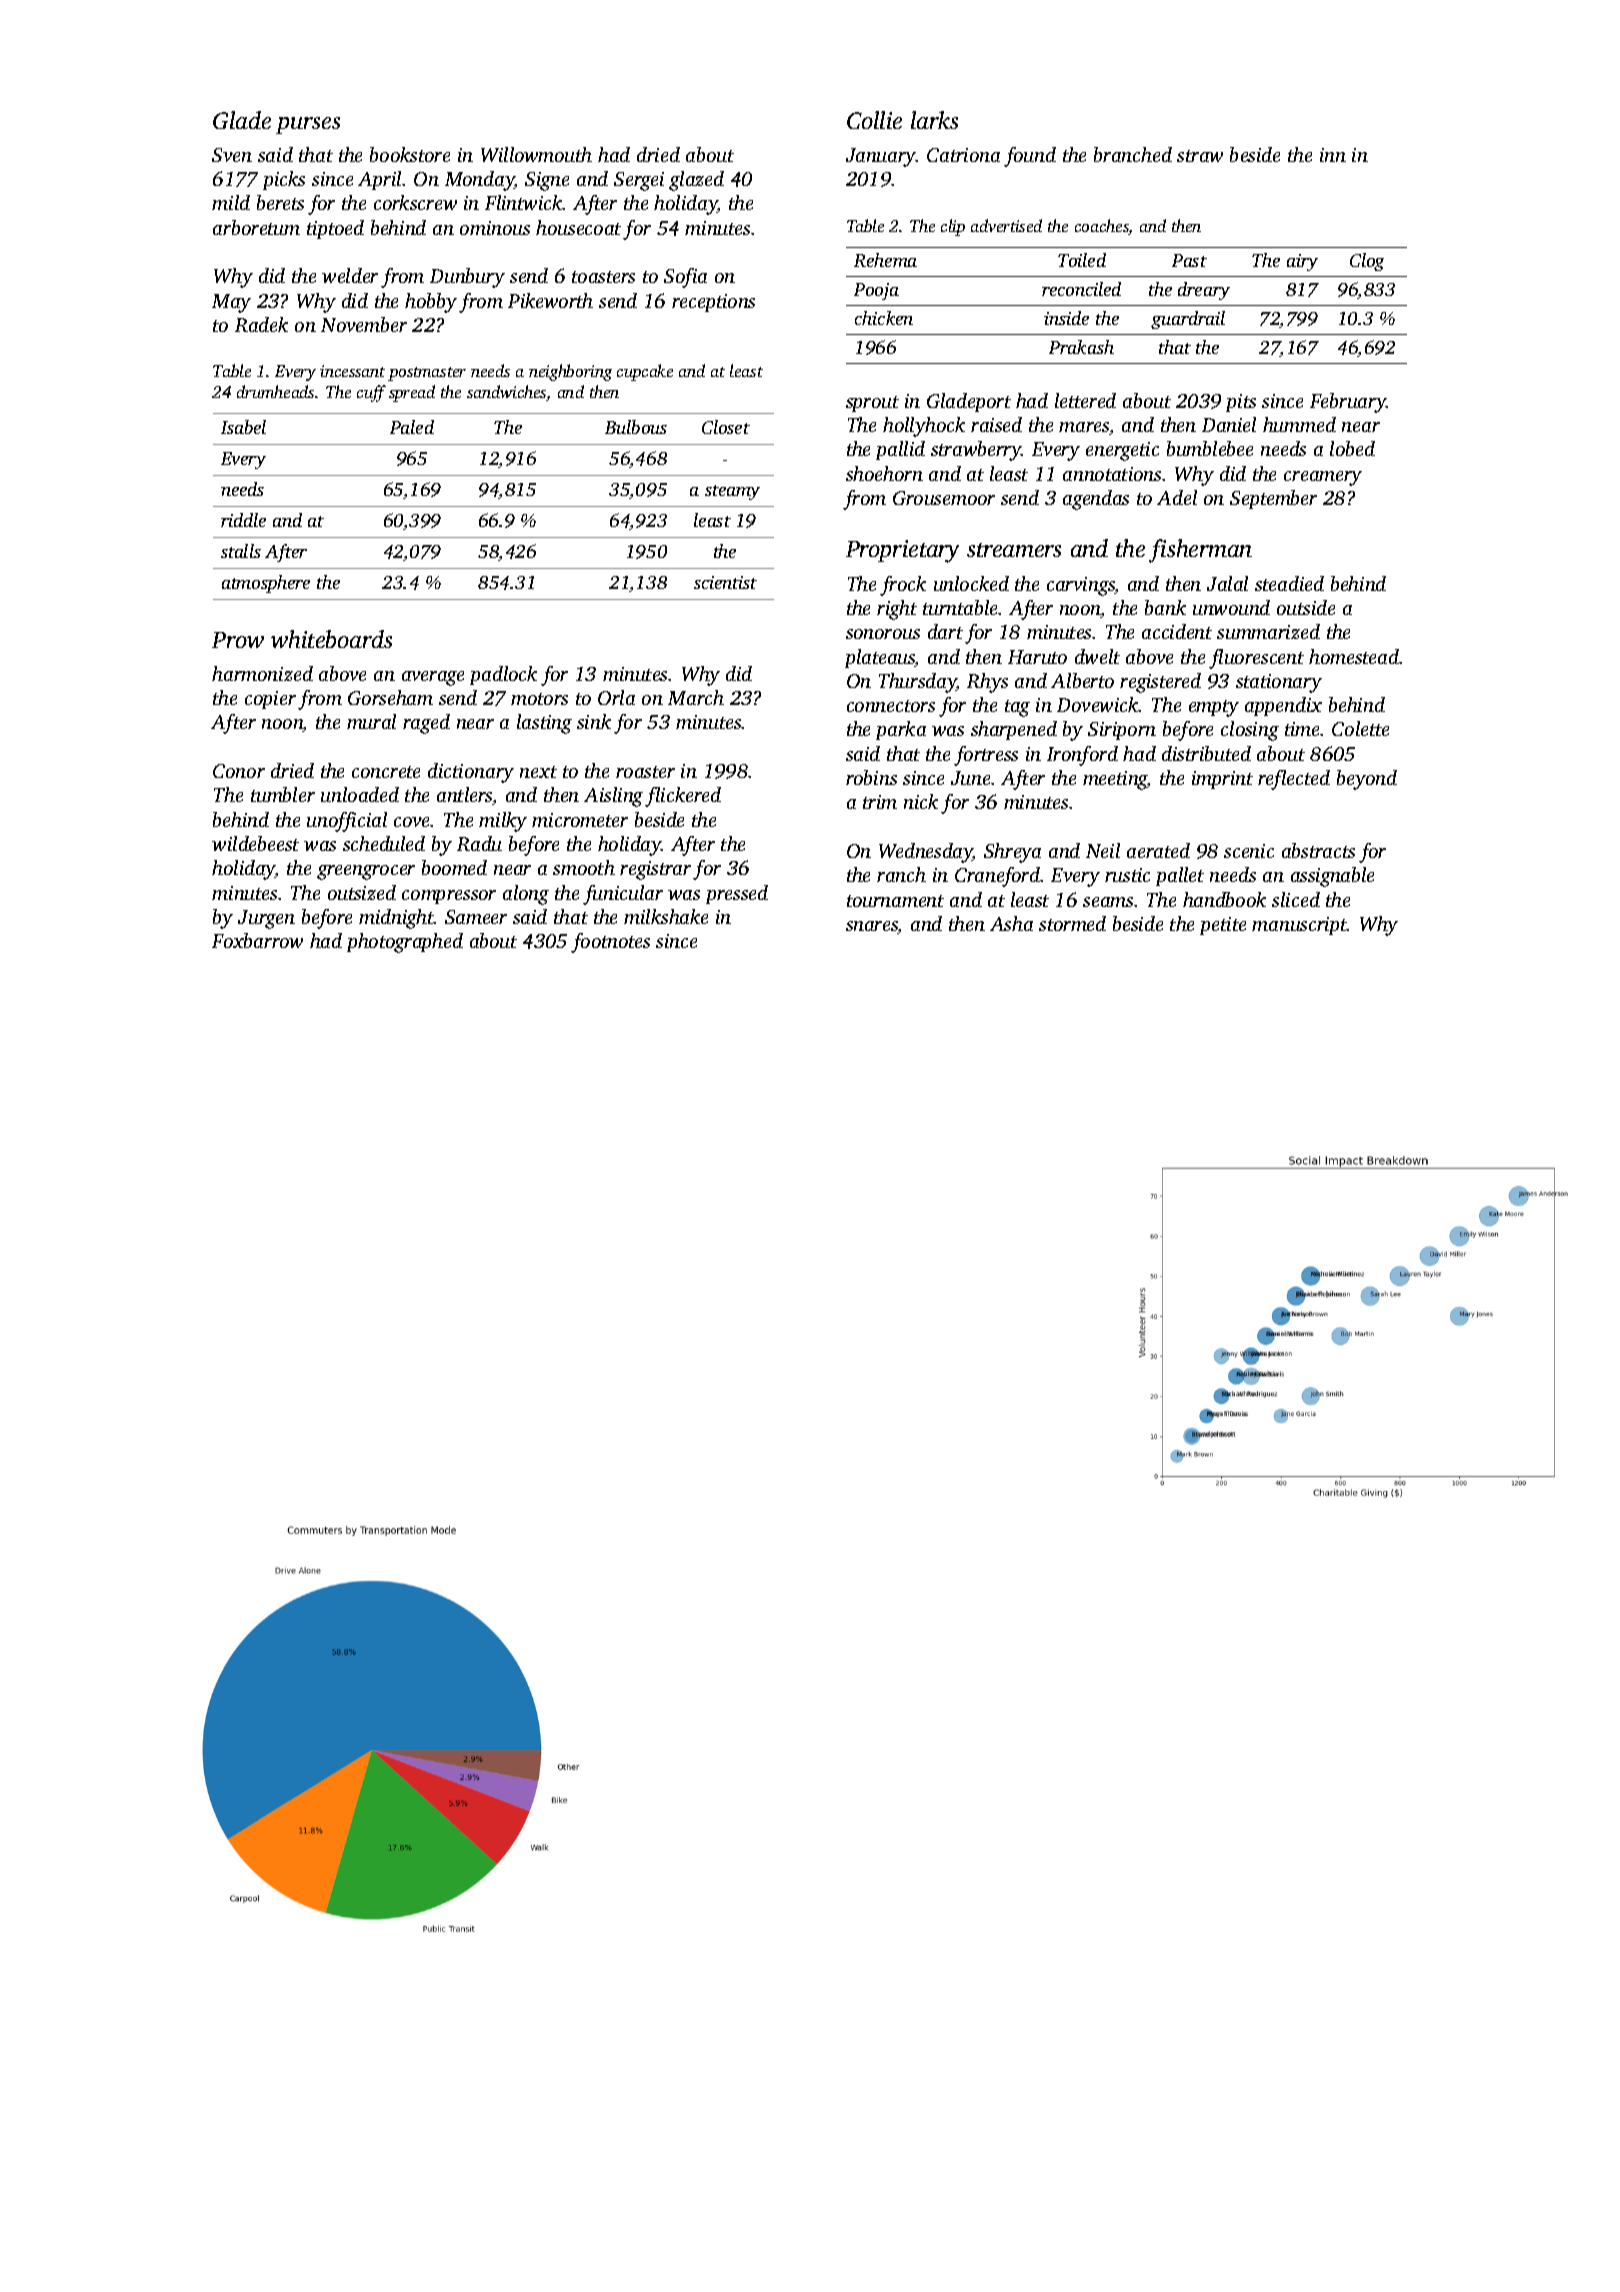 The height and width of the document is (2292, 1620). Describe the element at coordinates (1189, 260) in the document. I see `Past` at that location.
